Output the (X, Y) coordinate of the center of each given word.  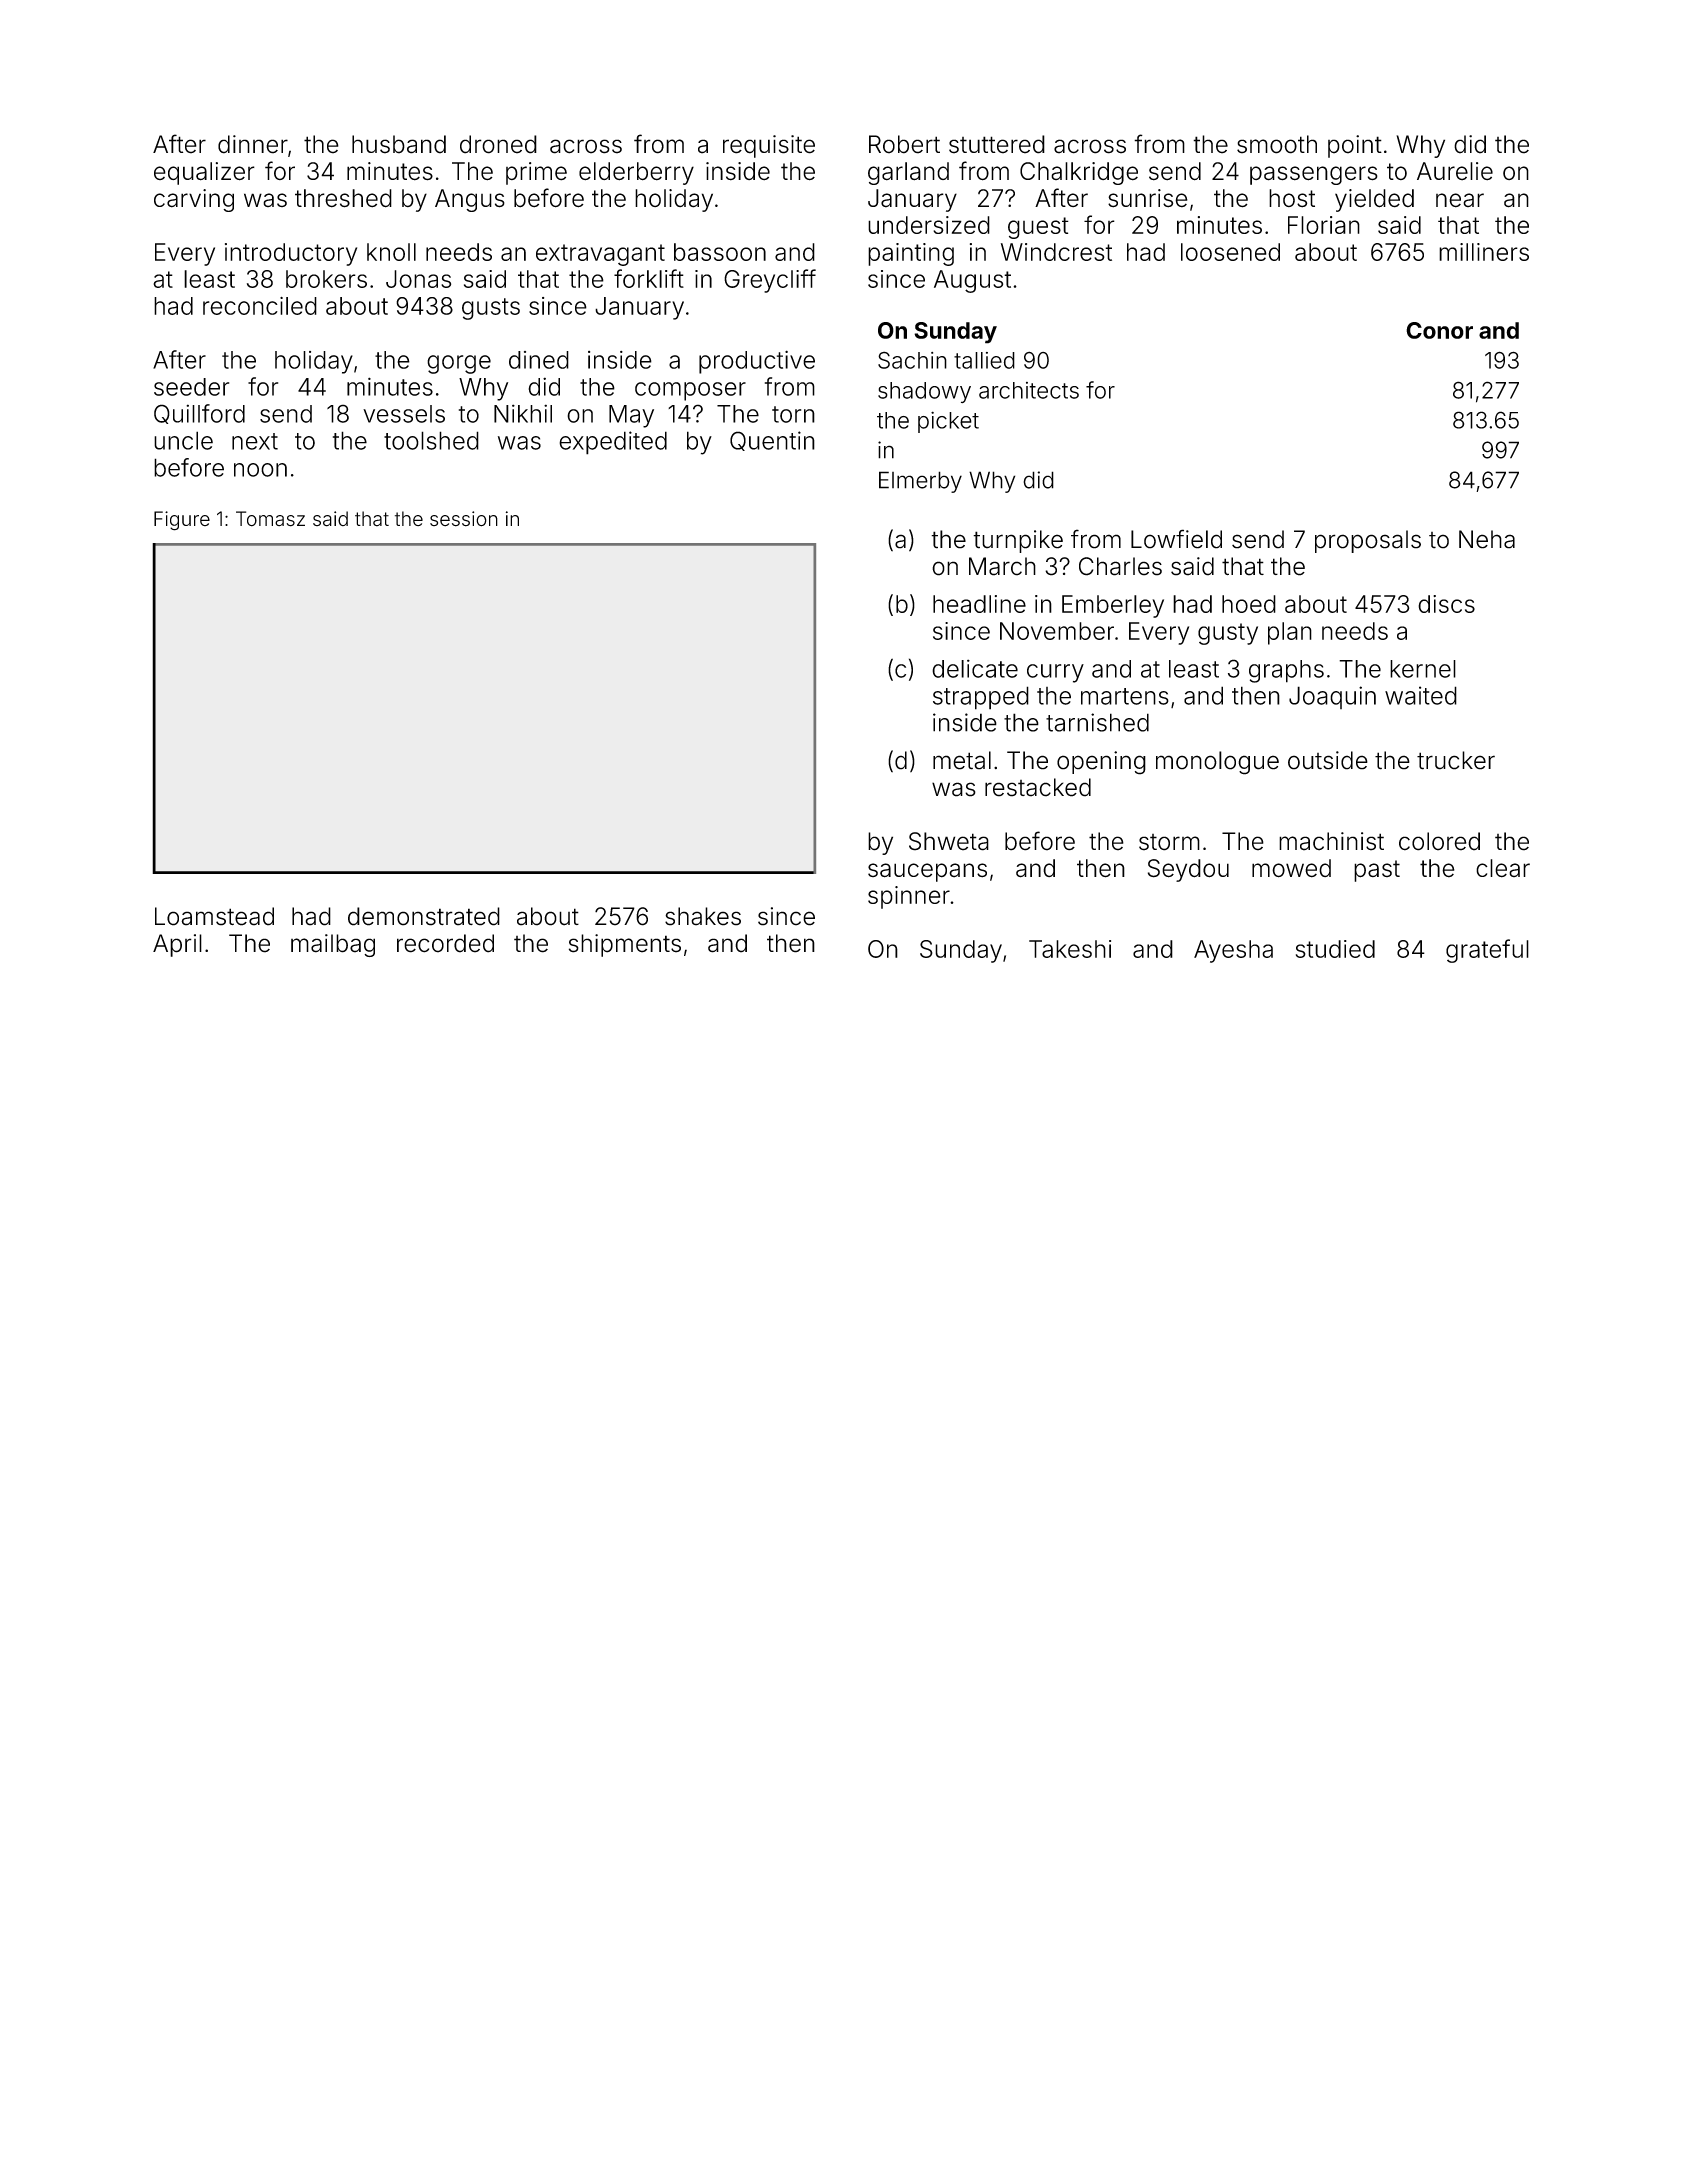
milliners (1484, 252)
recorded (445, 943)
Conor (1439, 330)
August (972, 281)
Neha (1487, 539)
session (464, 519)
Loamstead (214, 916)
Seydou (1188, 870)
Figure (182, 521)
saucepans (927, 872)
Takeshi (1070, 949)
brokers (326, 279)
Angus (470, 200)
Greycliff (770, 281)
